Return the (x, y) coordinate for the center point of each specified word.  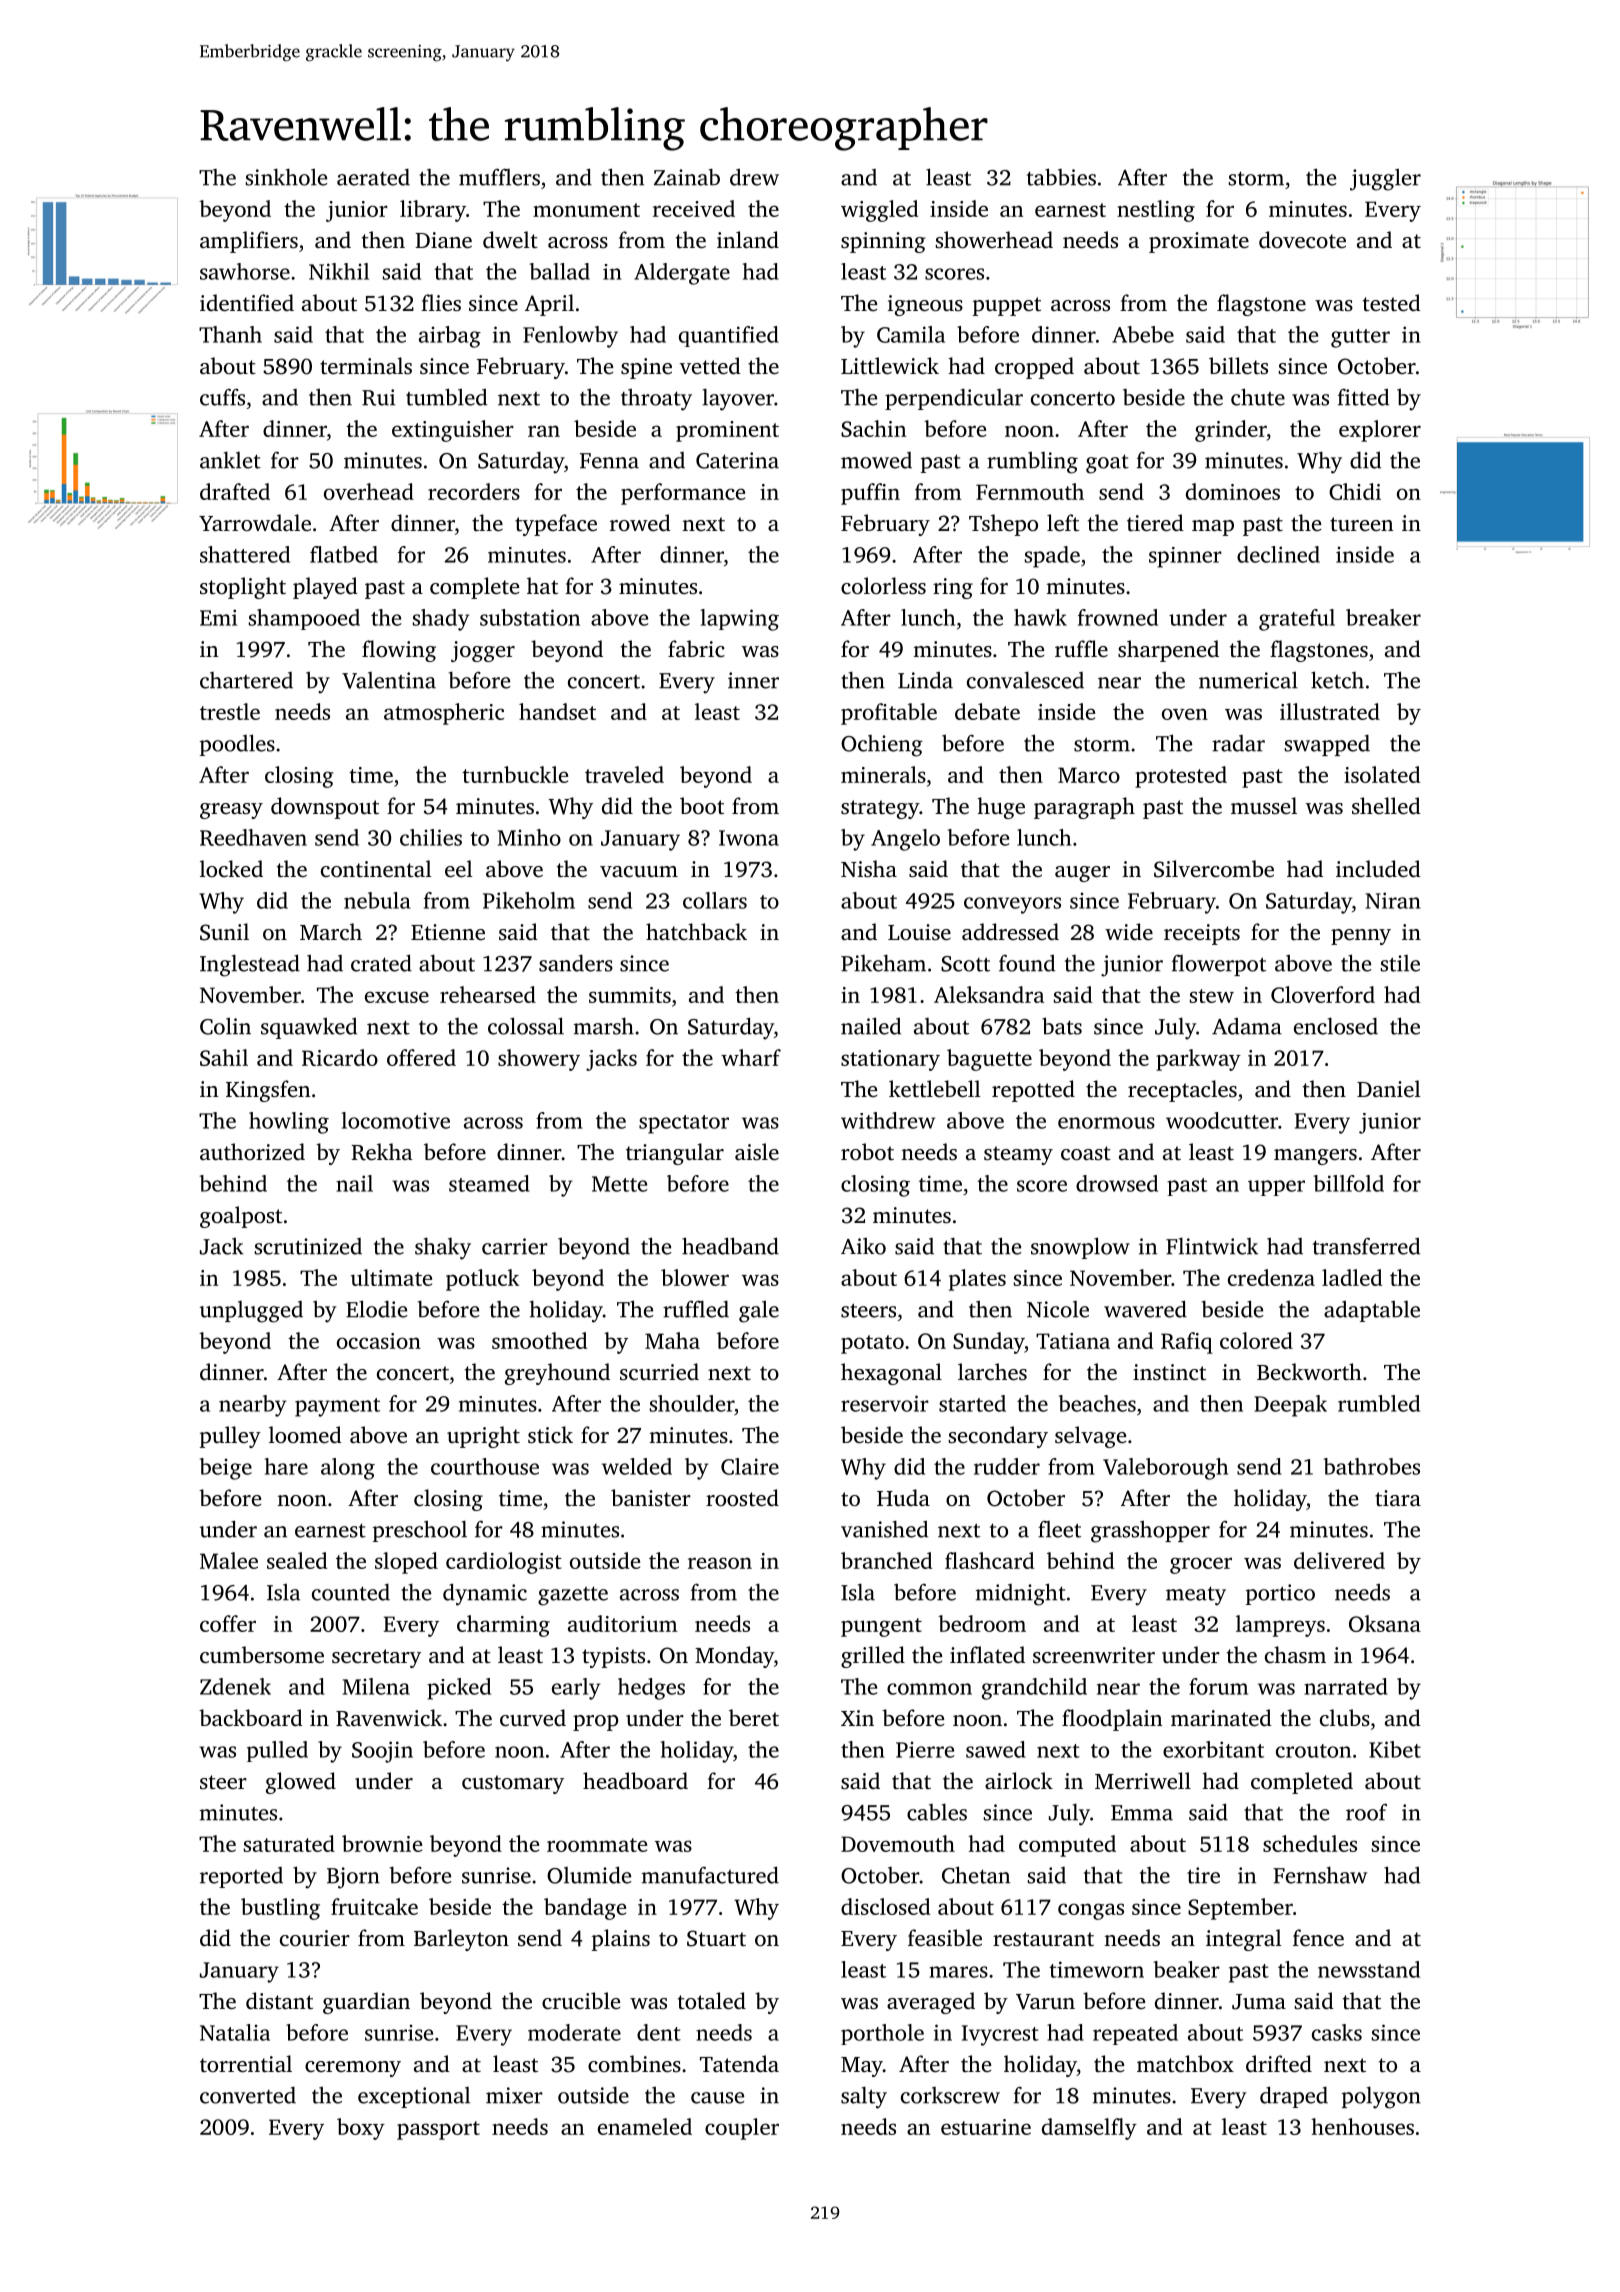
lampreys (1280, 1626)
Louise (919, 932)
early (576, 1689)
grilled (873, 1657)
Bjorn (353, 1878)
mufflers (499, 177)
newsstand (1369, 1969)
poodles (237, 745)
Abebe (1143, 334)
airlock (1019, 1781)
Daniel (1389, 1089)
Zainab (687, 177)
